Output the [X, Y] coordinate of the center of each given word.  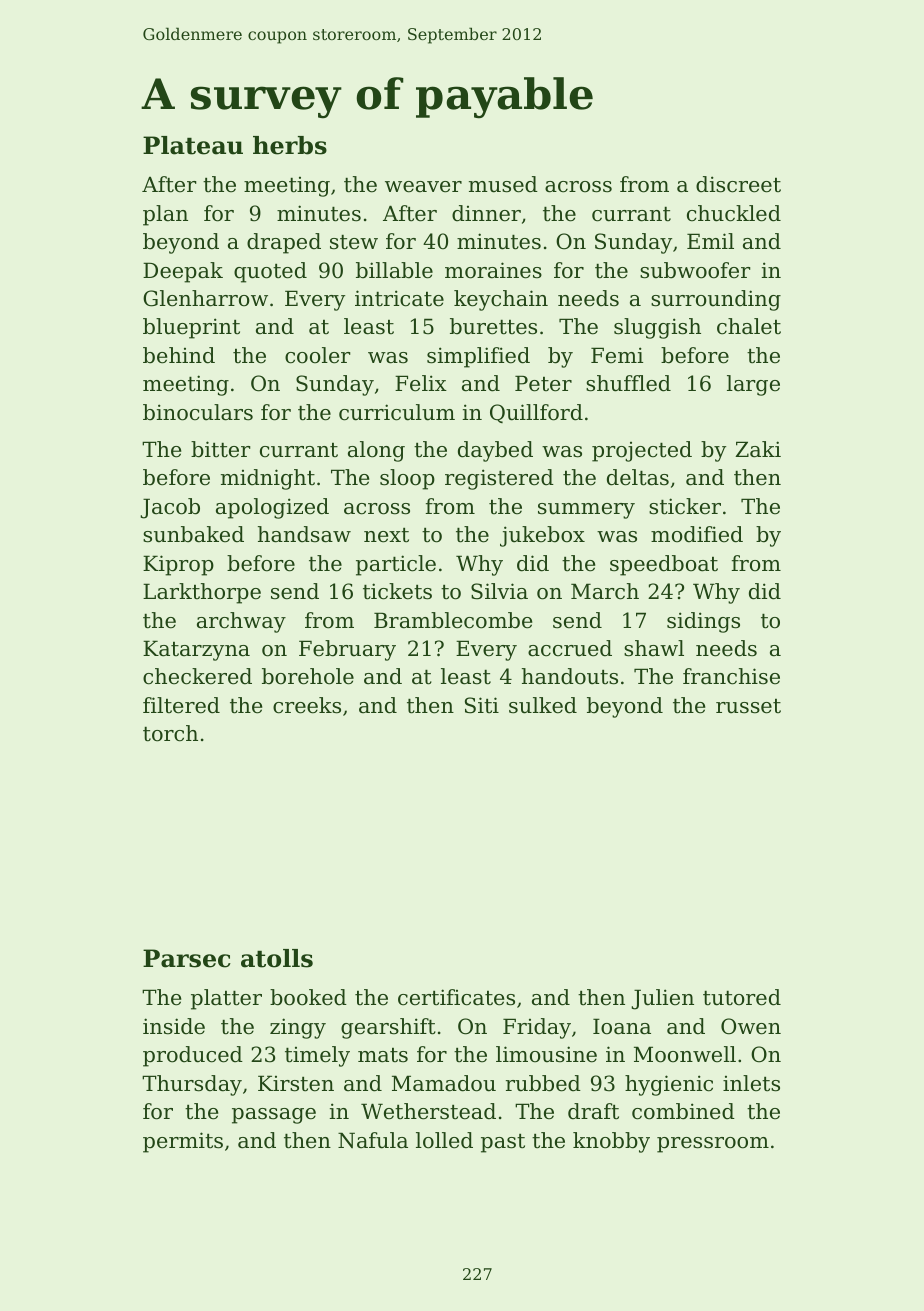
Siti [482, 705]
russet [748, 706]
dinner [486, 213]
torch [170, 733]
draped [284, 243]
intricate [399, 298]
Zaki [758, 449]
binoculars [198, 412]
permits [183, 1142]
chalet [749, 326]
